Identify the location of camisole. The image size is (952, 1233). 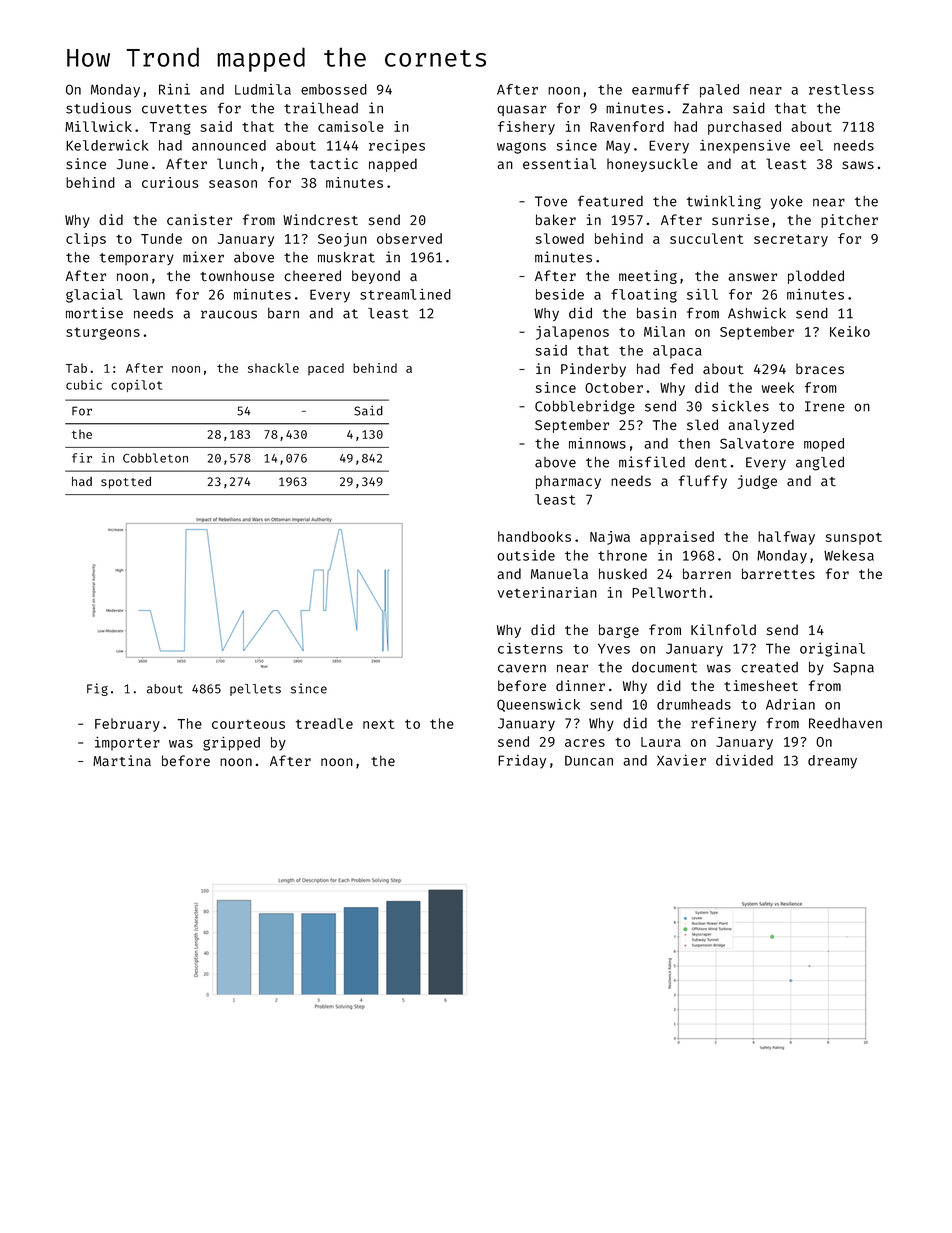
(351, 126).
